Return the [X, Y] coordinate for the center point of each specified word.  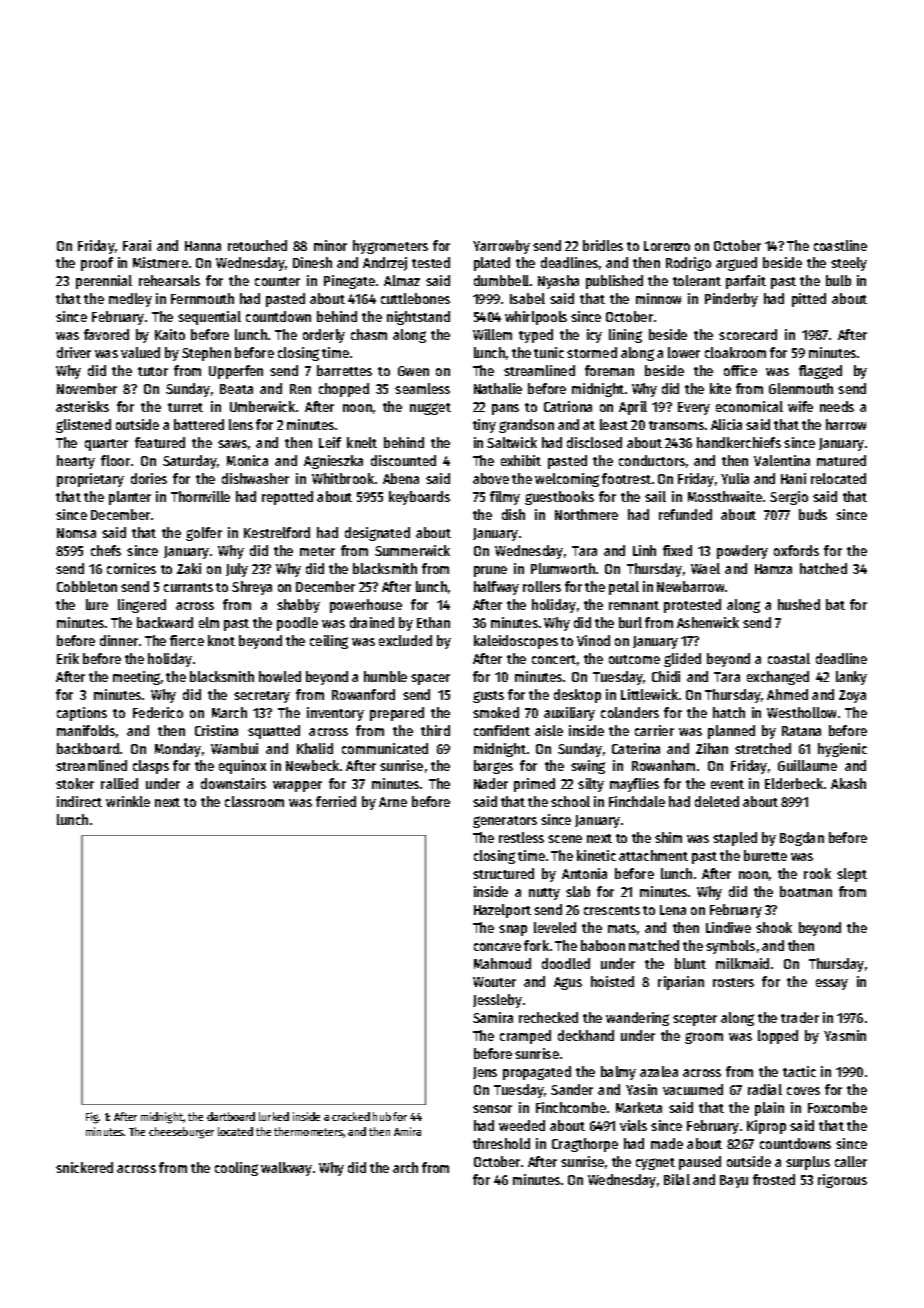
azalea [659, 1071]
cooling [236, 1169]
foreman [609, 370]
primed [534, 785]
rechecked [548, 1017]
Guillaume [807, 765]
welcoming [567, 480]
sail [655, 496]
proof [97, 264]
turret [185, 407]
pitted [809, 300]
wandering [637, 1019]
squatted [274, 732]
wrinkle [128, 801]
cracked [351, 1116]
